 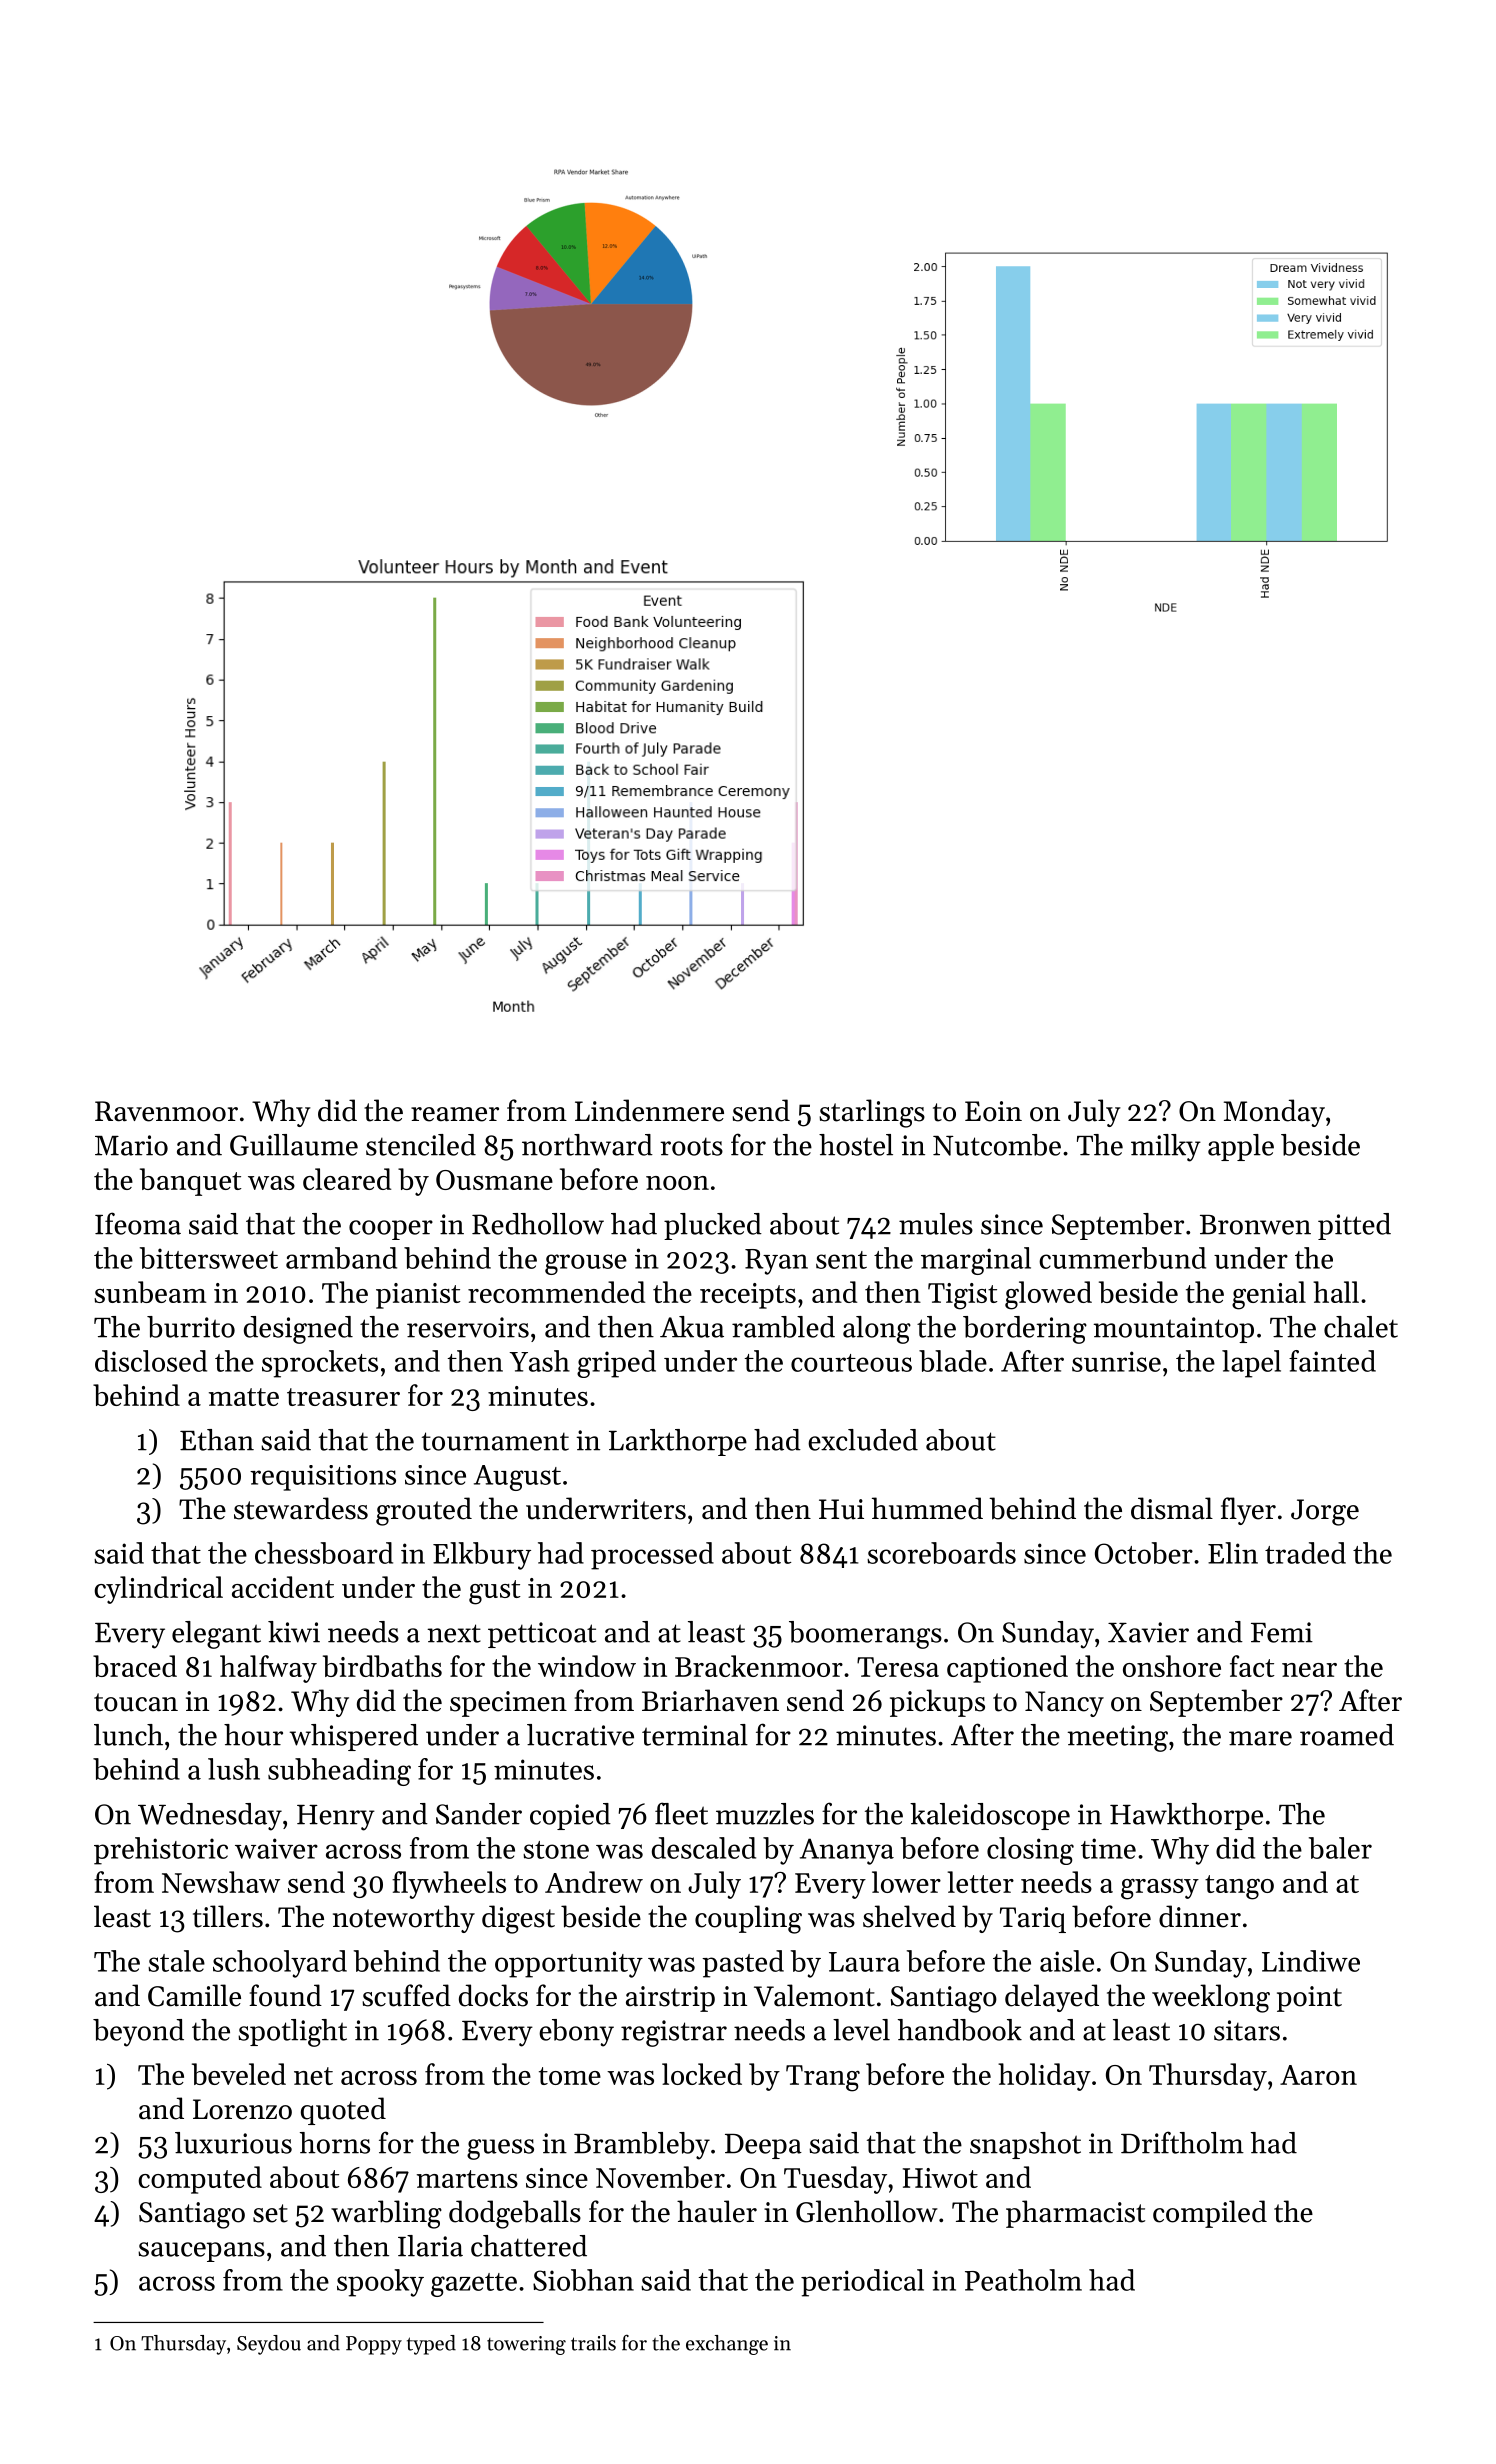 What do you see at coordinates (872, 1113) in the screenshot?
I see `starlings` at bounding box center [872, 1113].
